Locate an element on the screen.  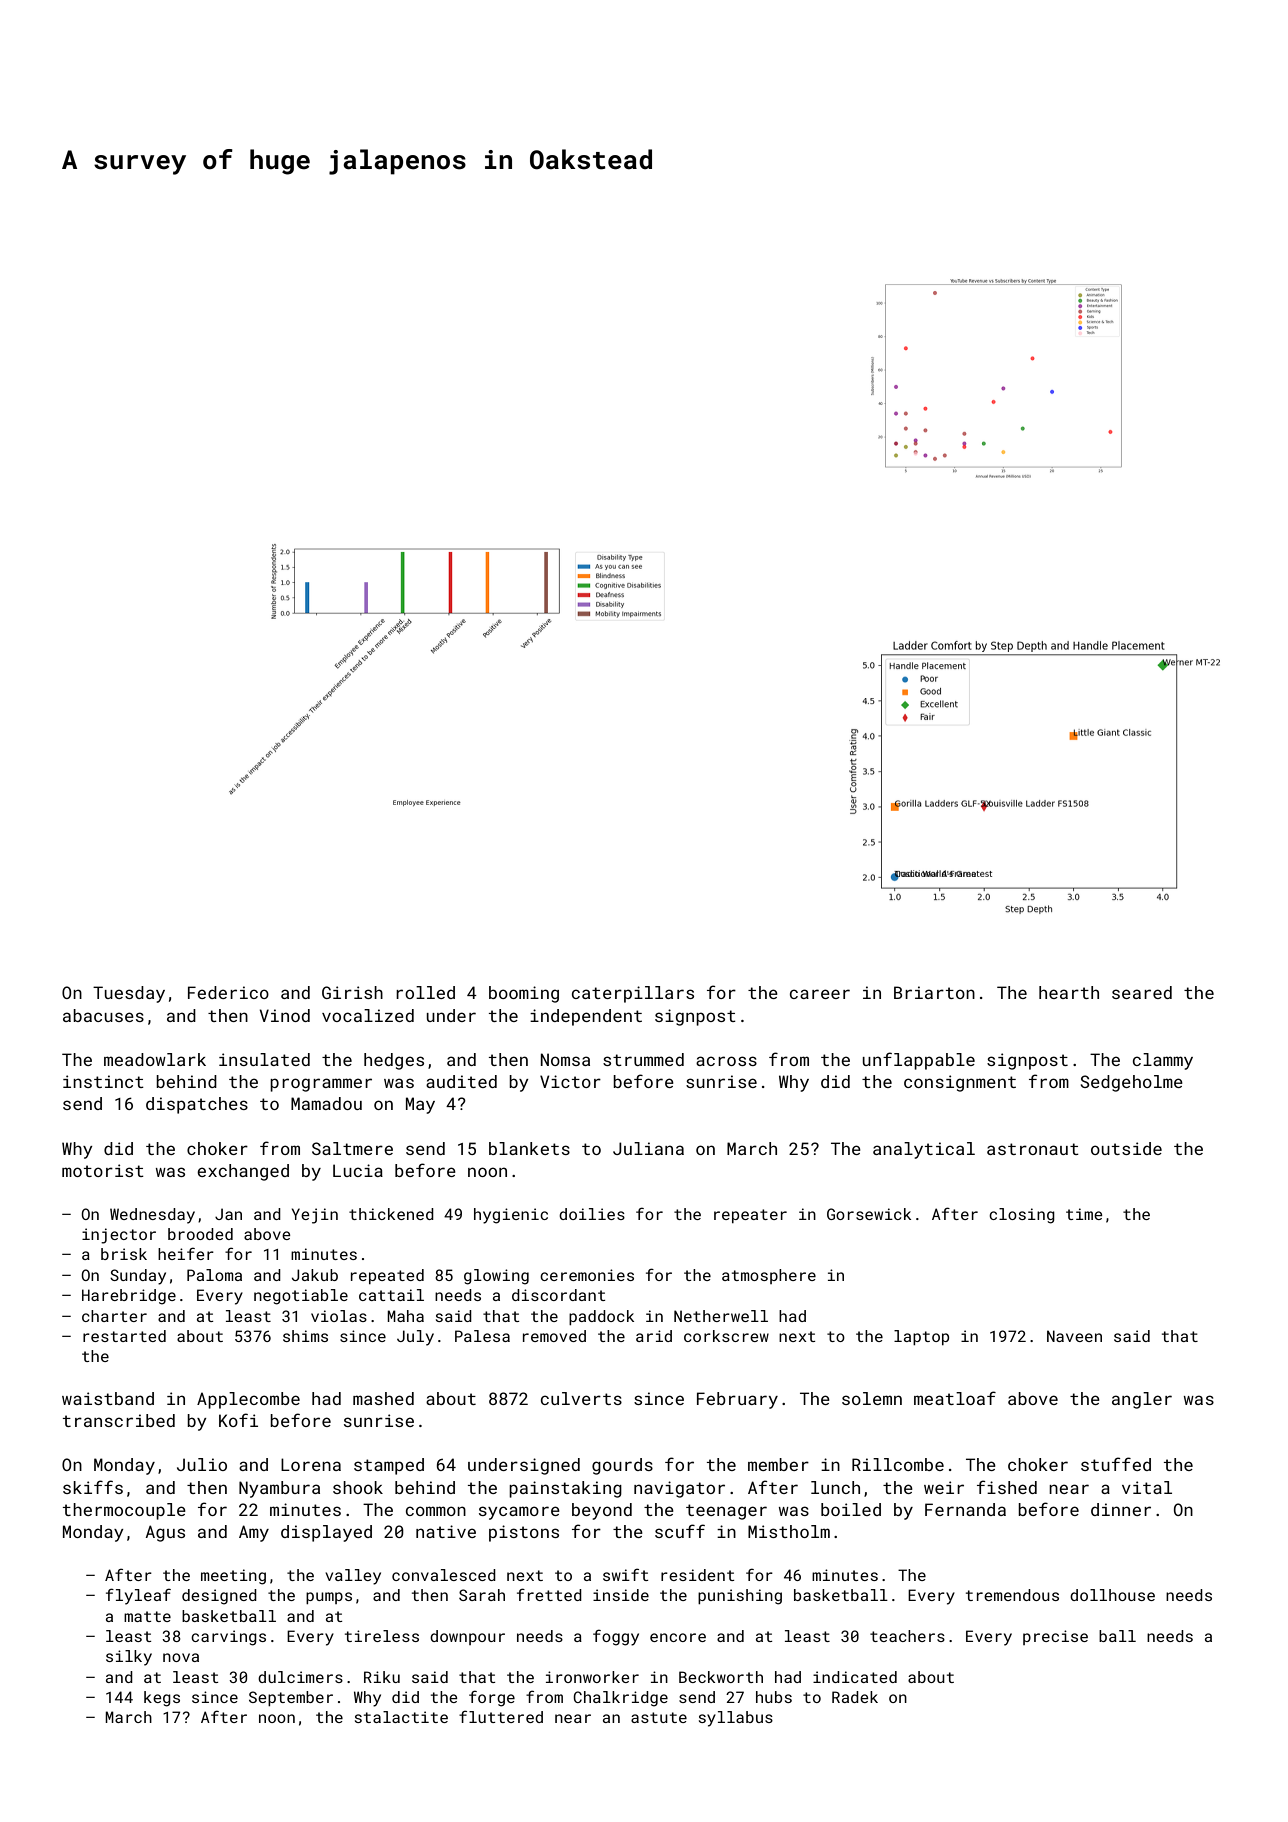
indicated is located at coordinates (855, 1677).
